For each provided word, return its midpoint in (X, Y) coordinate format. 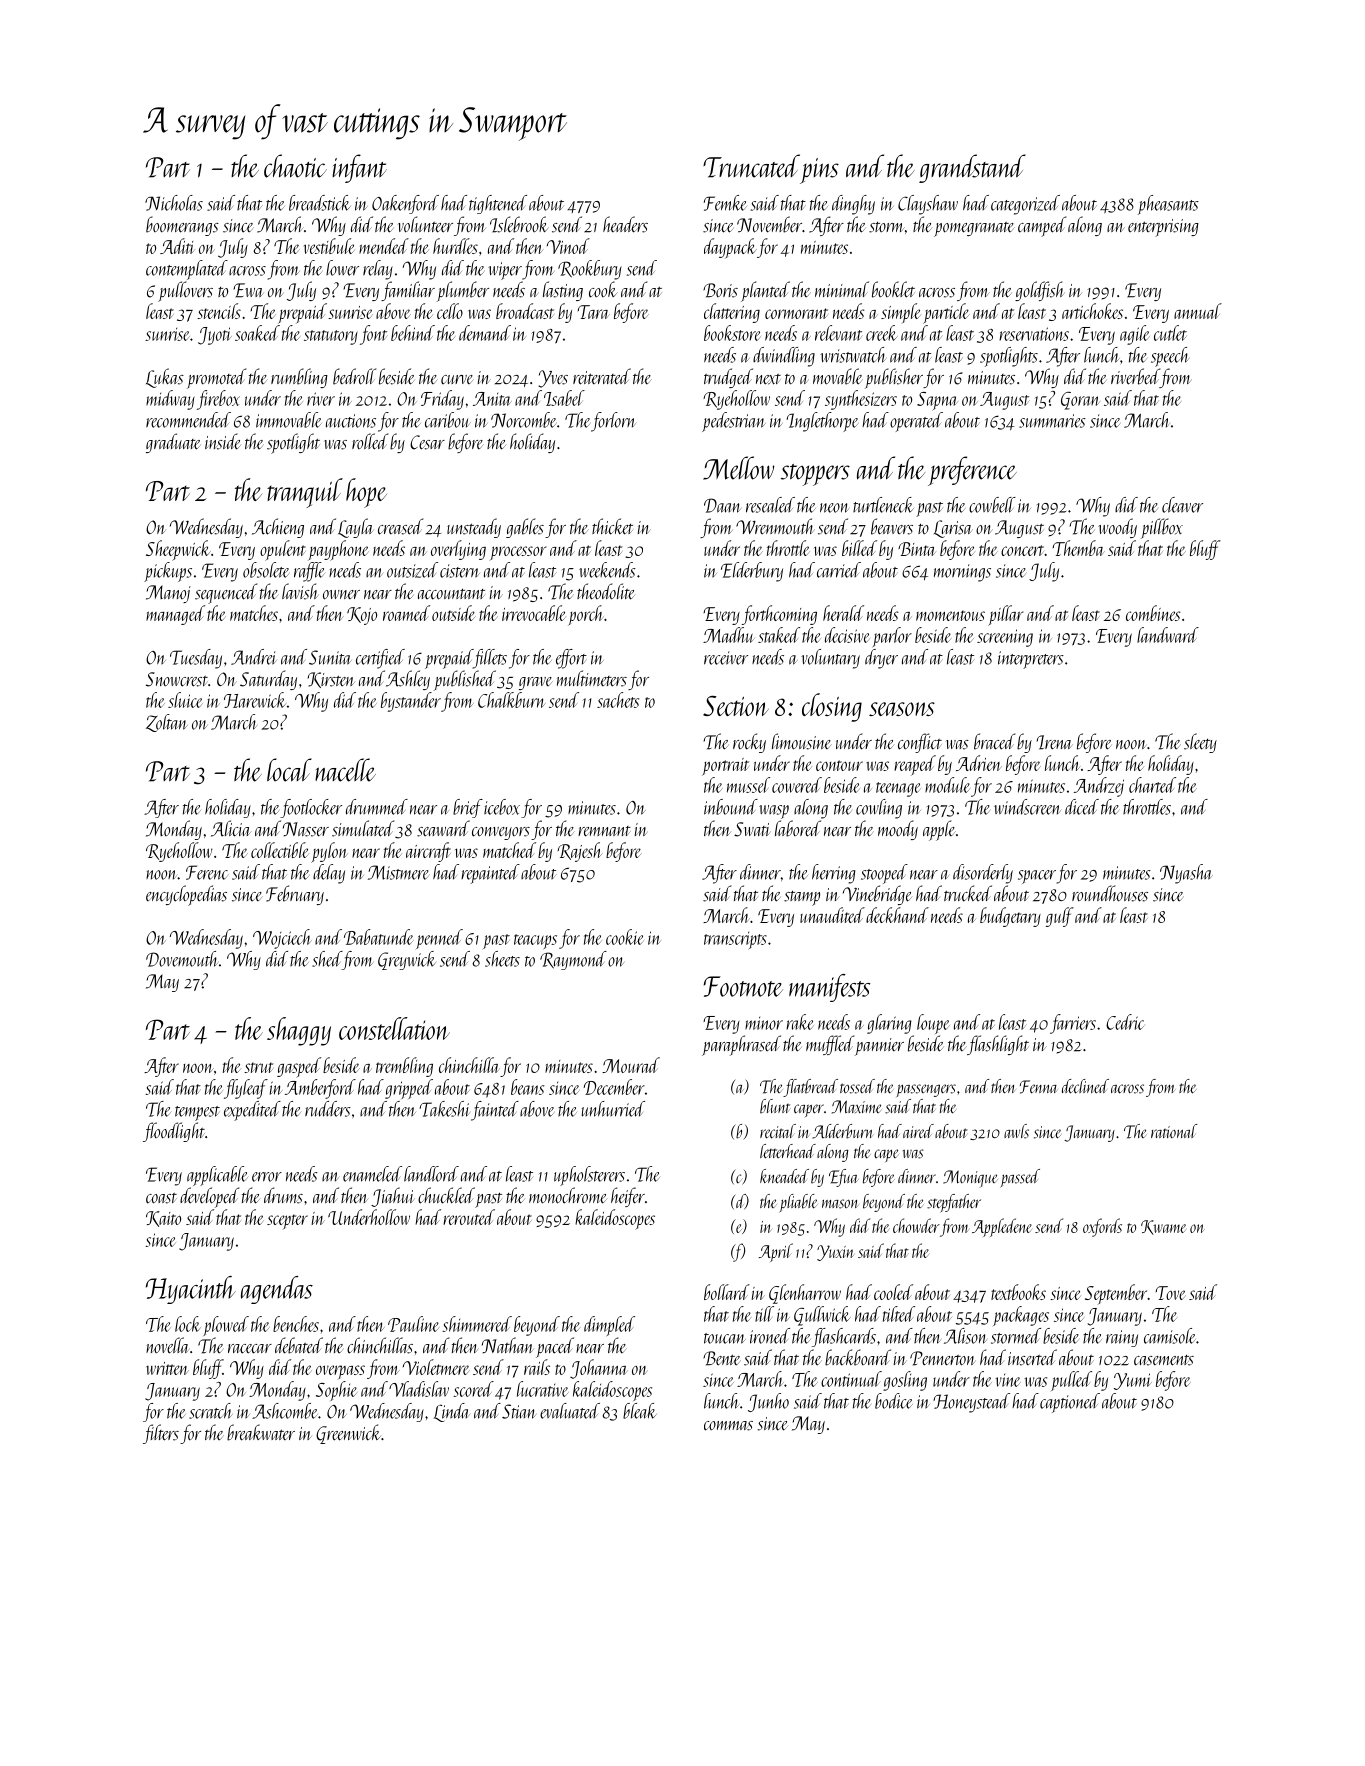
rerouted (469, 1217)
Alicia (231, 828)
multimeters (592, 678)
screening (1005, 638)
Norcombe (523, 420)
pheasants (1168, 205)
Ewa (248, 290)
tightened (498, 204)
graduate (173, 443)
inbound (731, 807)
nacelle (345, 770)
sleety (1200, 743)
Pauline (413, 1324)
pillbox (1162, 528)
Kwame (1163, 1227)
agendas (277, 1290)
